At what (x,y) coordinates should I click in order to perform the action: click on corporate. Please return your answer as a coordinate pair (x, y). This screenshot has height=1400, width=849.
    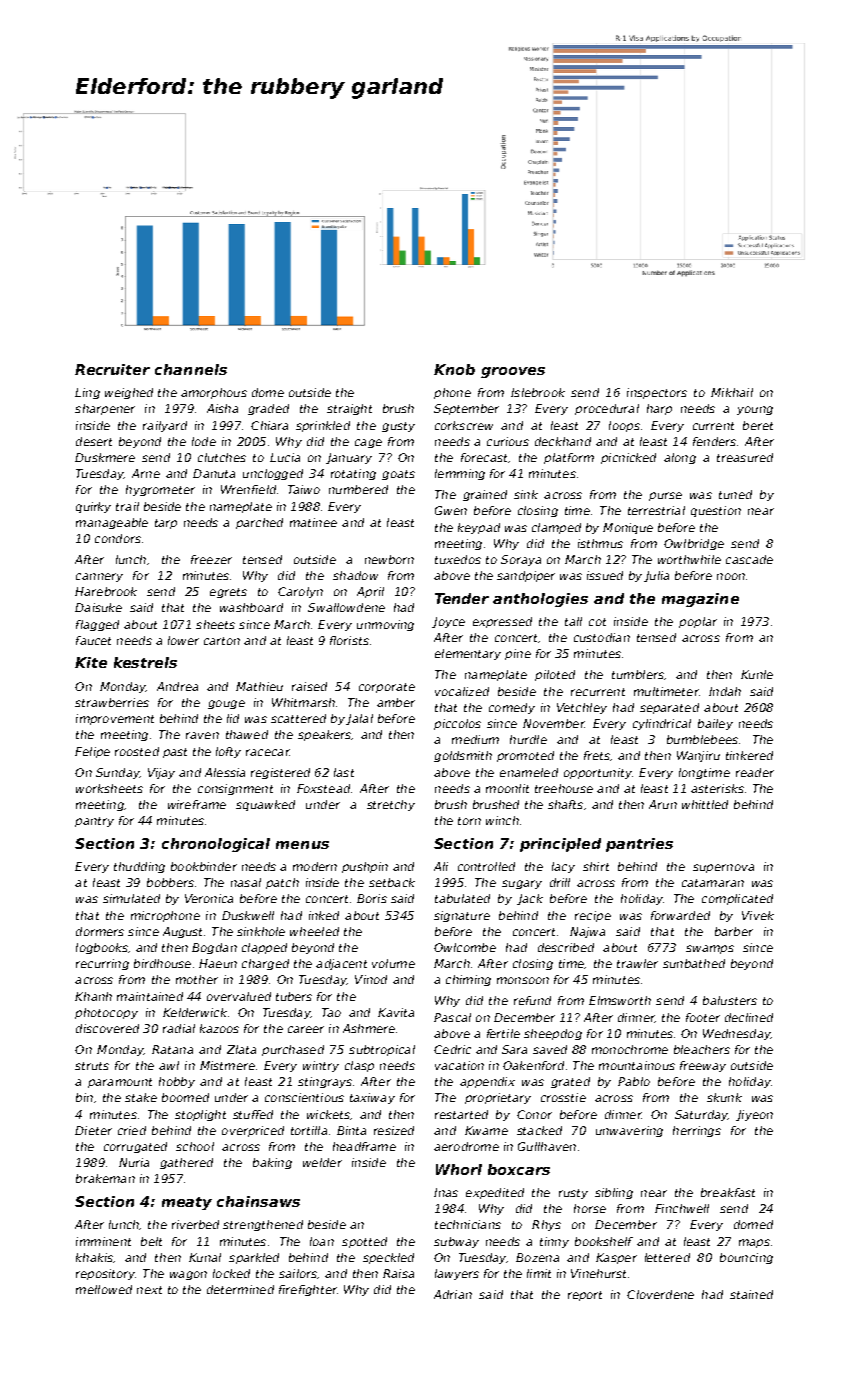
    Looking at the image, I should click on (387, 688).
